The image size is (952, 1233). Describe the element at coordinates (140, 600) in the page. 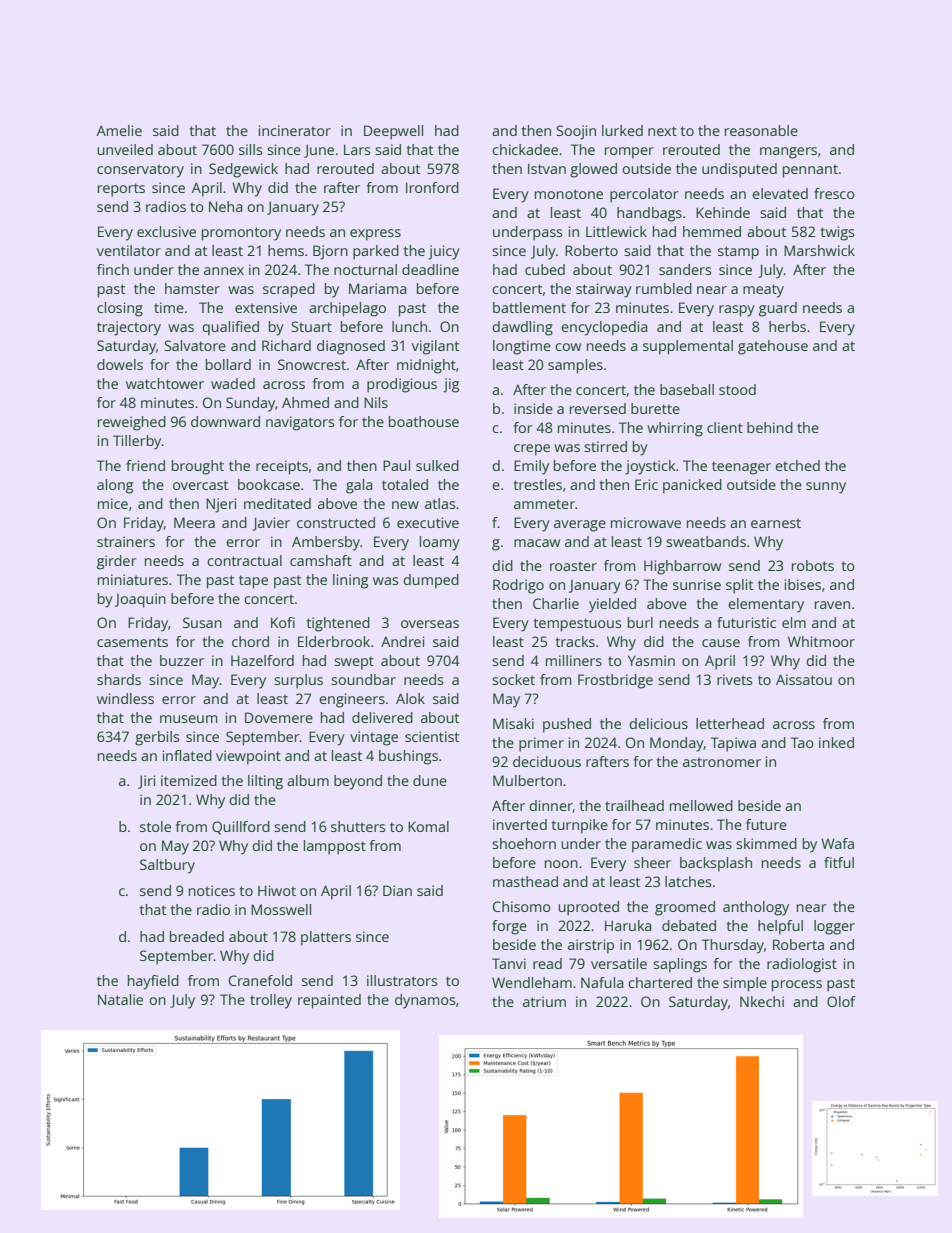

I see `Joaquin` at that location.
